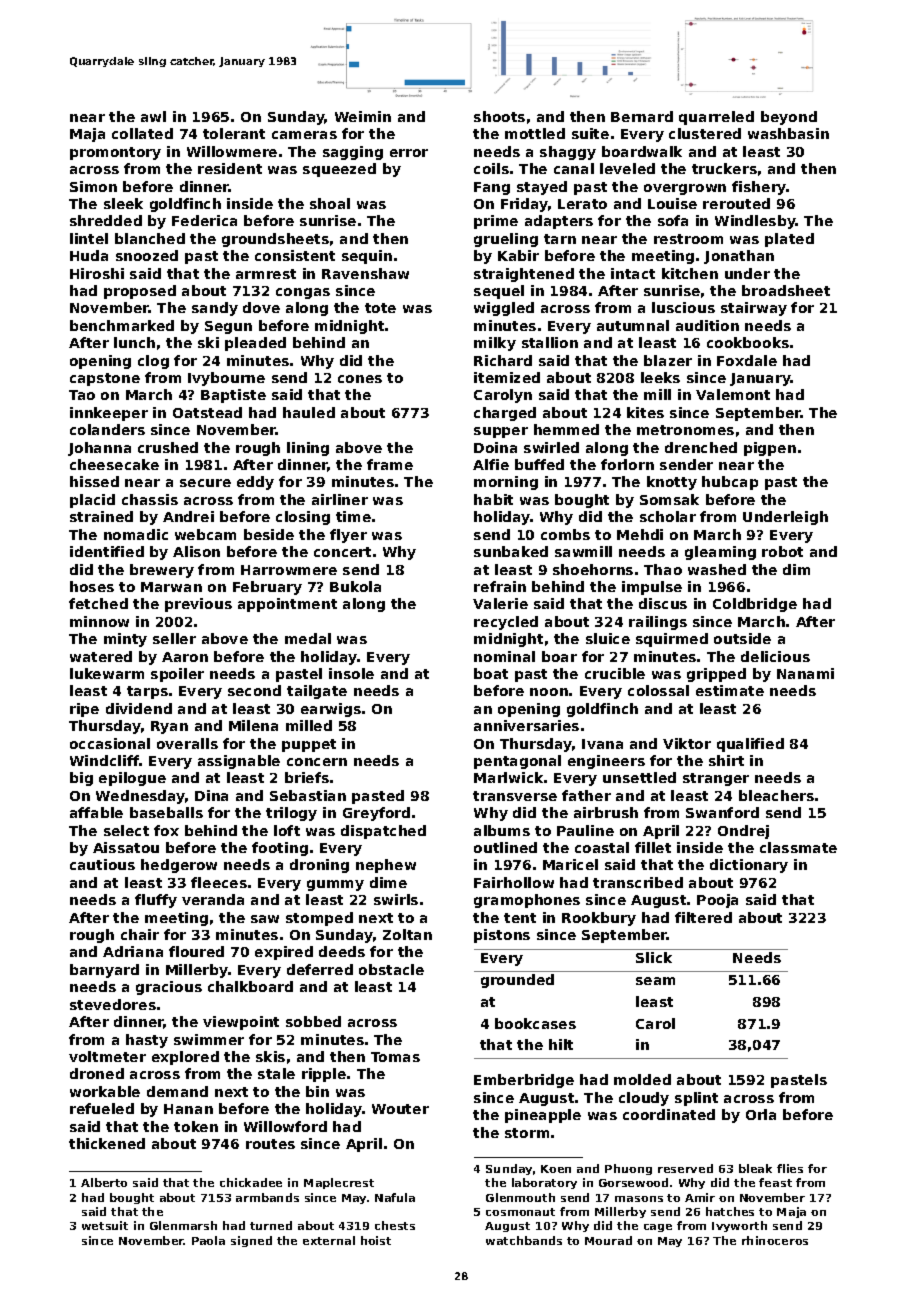 The height and width of the screenshot is (1316, 908). Describe the element at coordinates (391, 969) in the screenshot. I see `obstacle` at that location.
